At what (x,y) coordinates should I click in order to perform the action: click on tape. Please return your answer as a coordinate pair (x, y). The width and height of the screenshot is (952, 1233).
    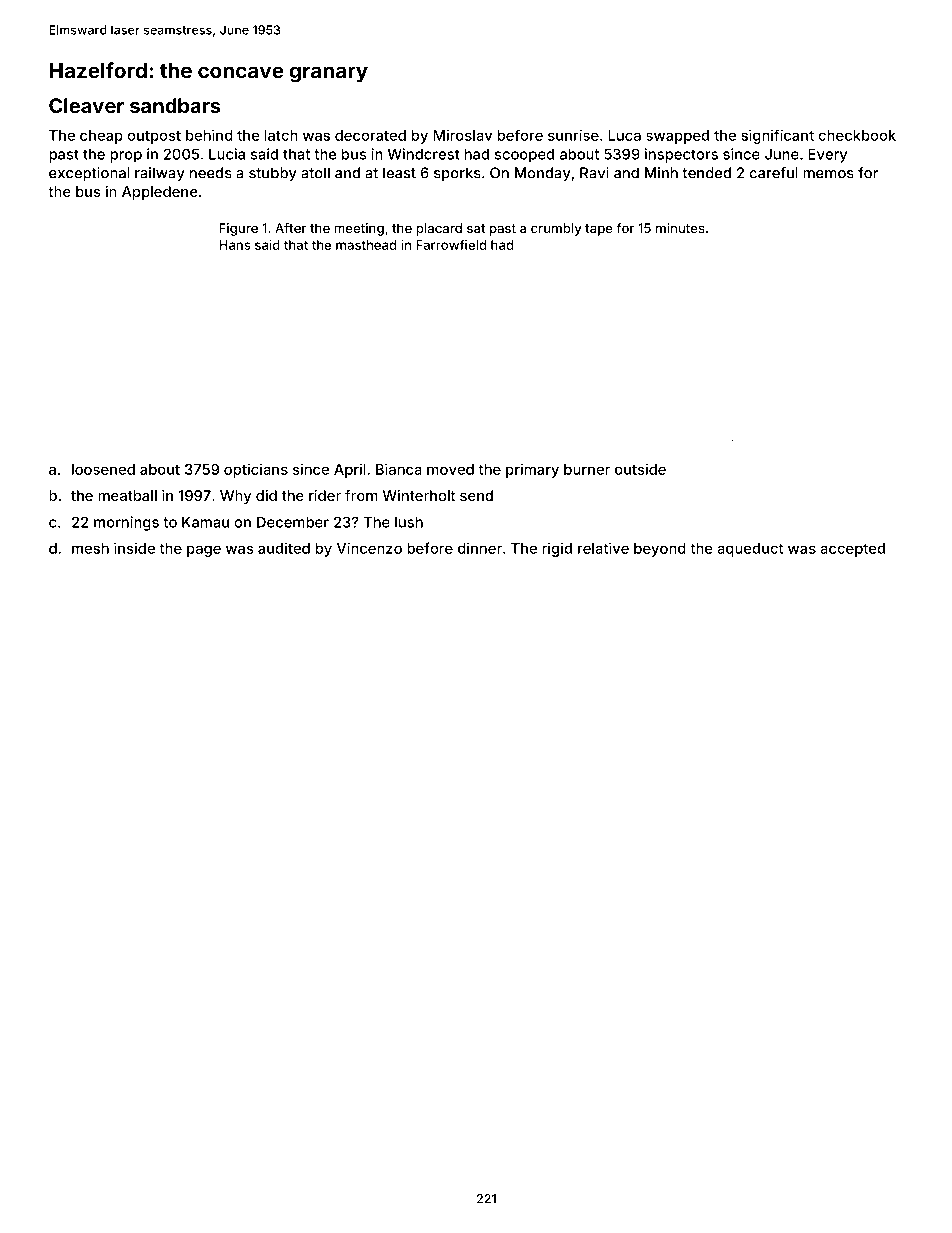
    Looking at the image, I should click on (599, 230).
